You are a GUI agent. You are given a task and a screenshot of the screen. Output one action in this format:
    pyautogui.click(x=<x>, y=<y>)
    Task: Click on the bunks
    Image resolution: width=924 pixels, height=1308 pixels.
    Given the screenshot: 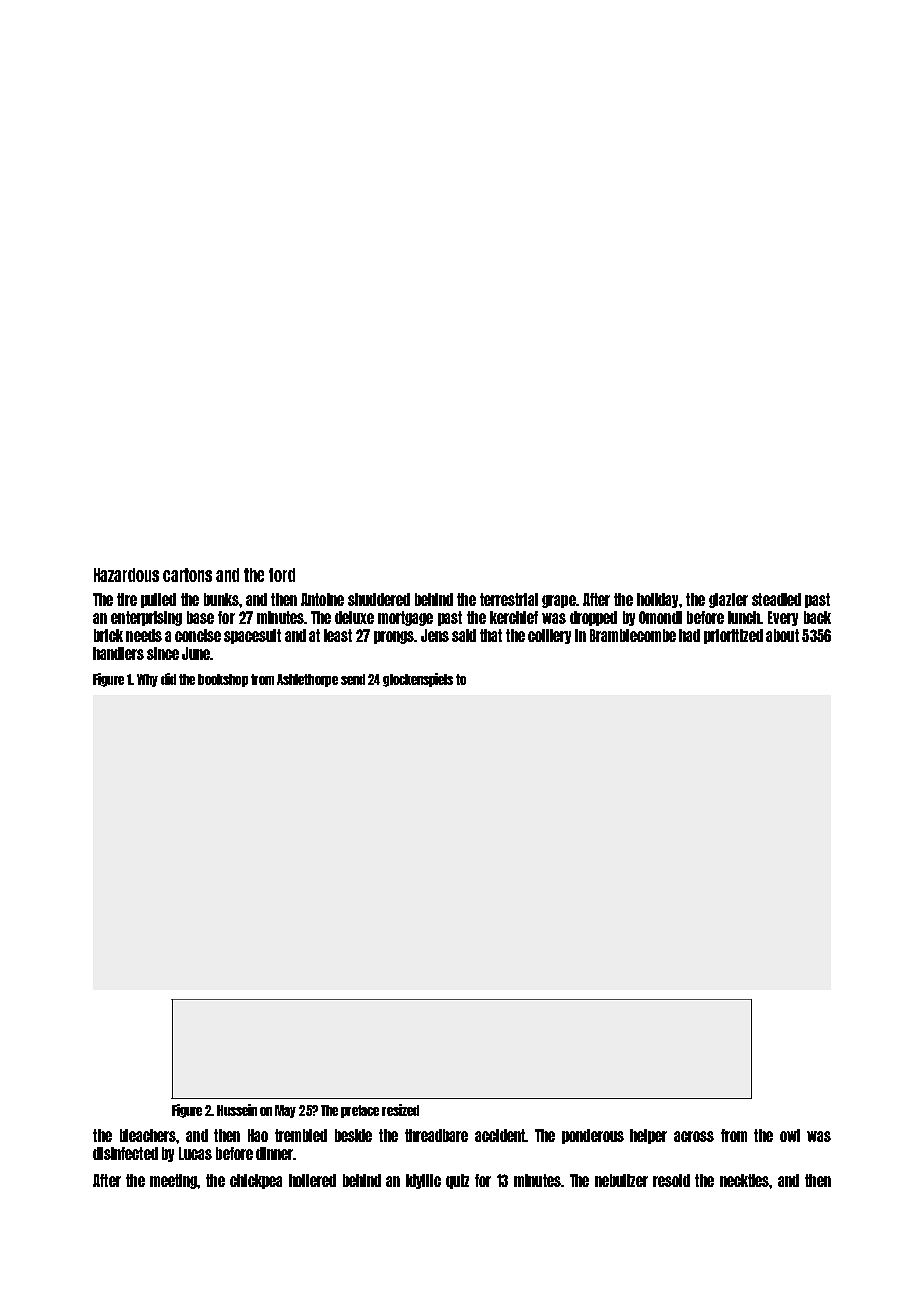 What is the action you would take?
    pyautogui.click(x=221, y=599)
